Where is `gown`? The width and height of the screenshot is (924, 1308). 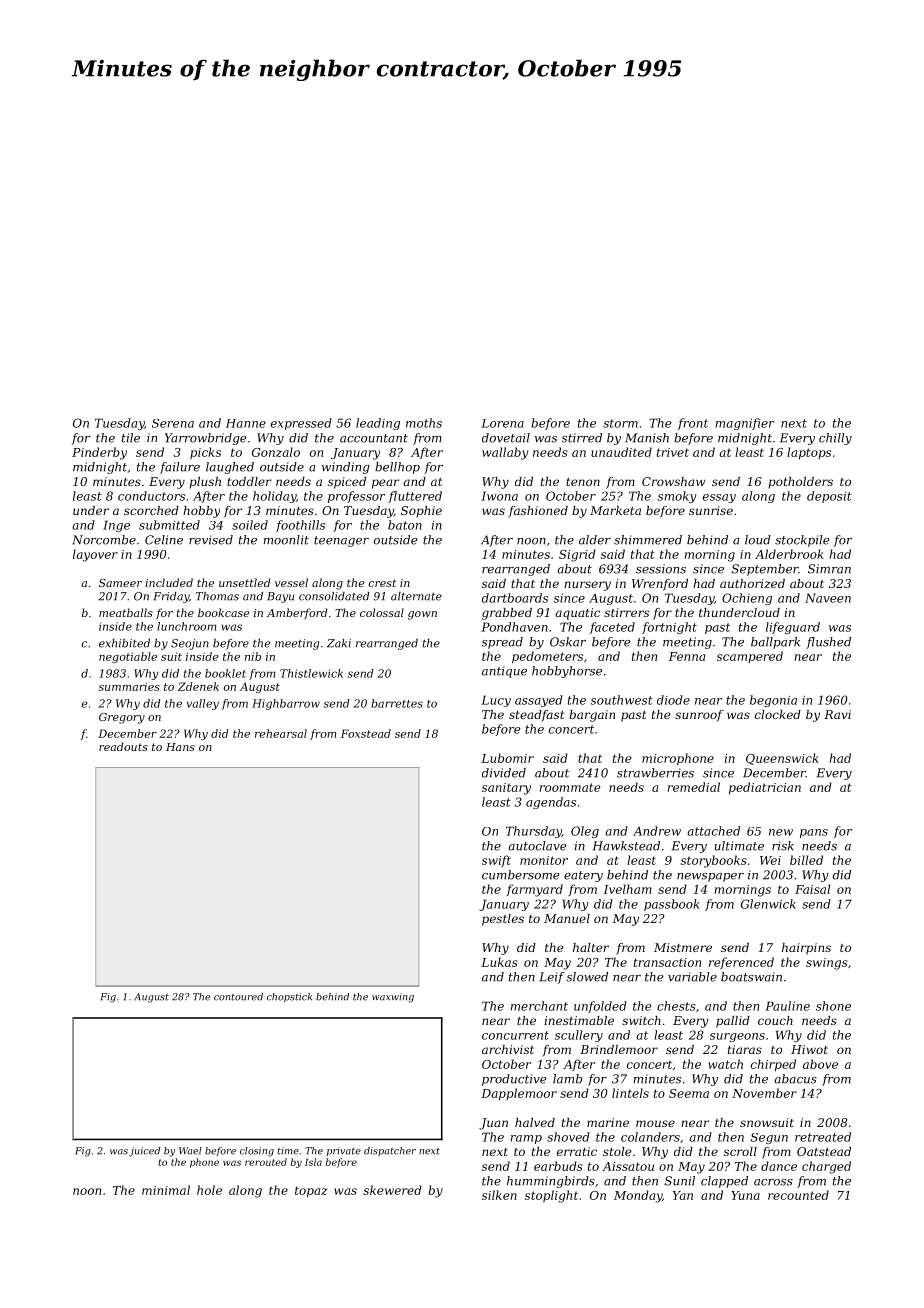
gown is located at coordinates (422, 615).
